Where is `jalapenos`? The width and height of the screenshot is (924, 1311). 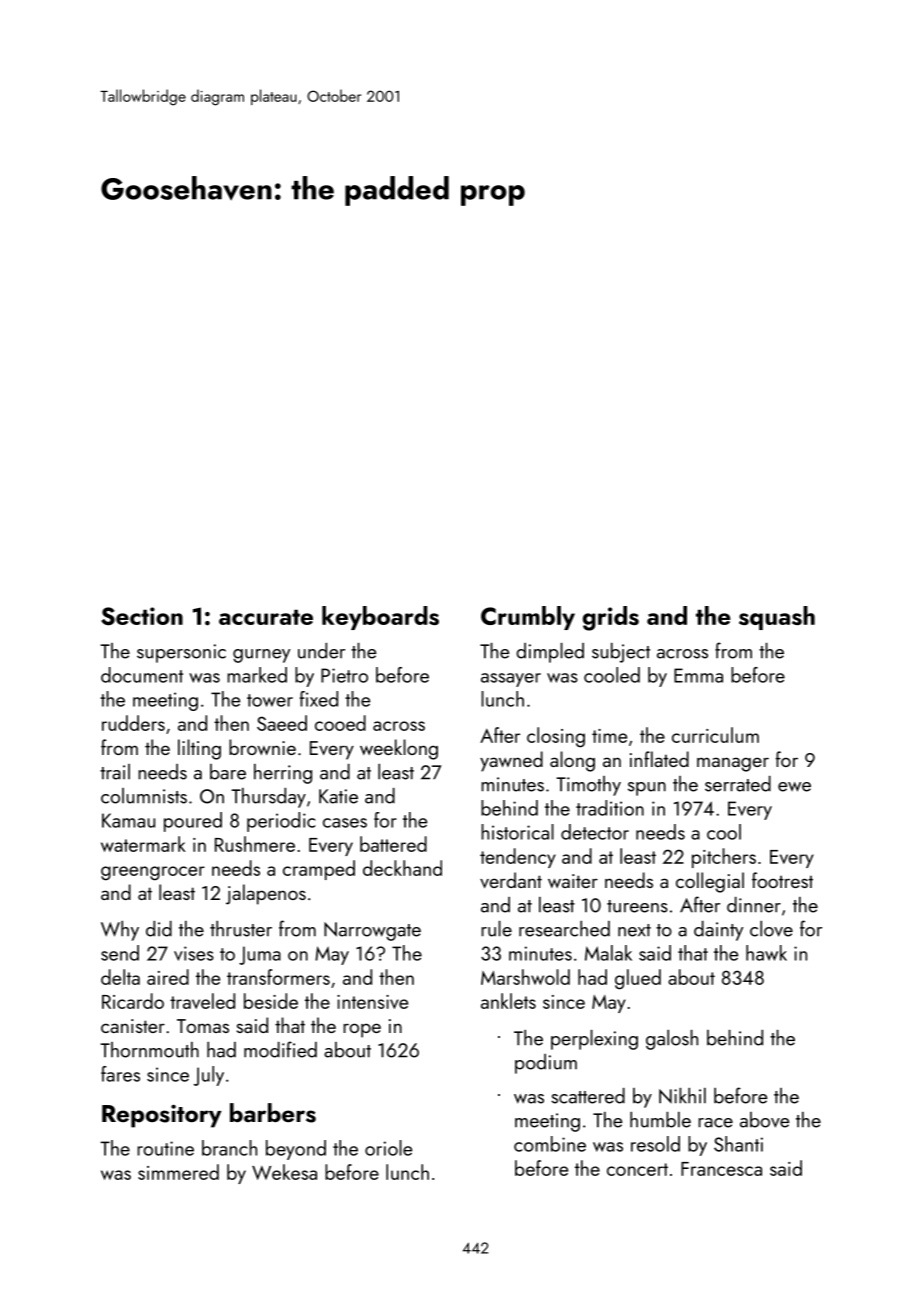
jalapenos is located at coordinates (266, 894).
